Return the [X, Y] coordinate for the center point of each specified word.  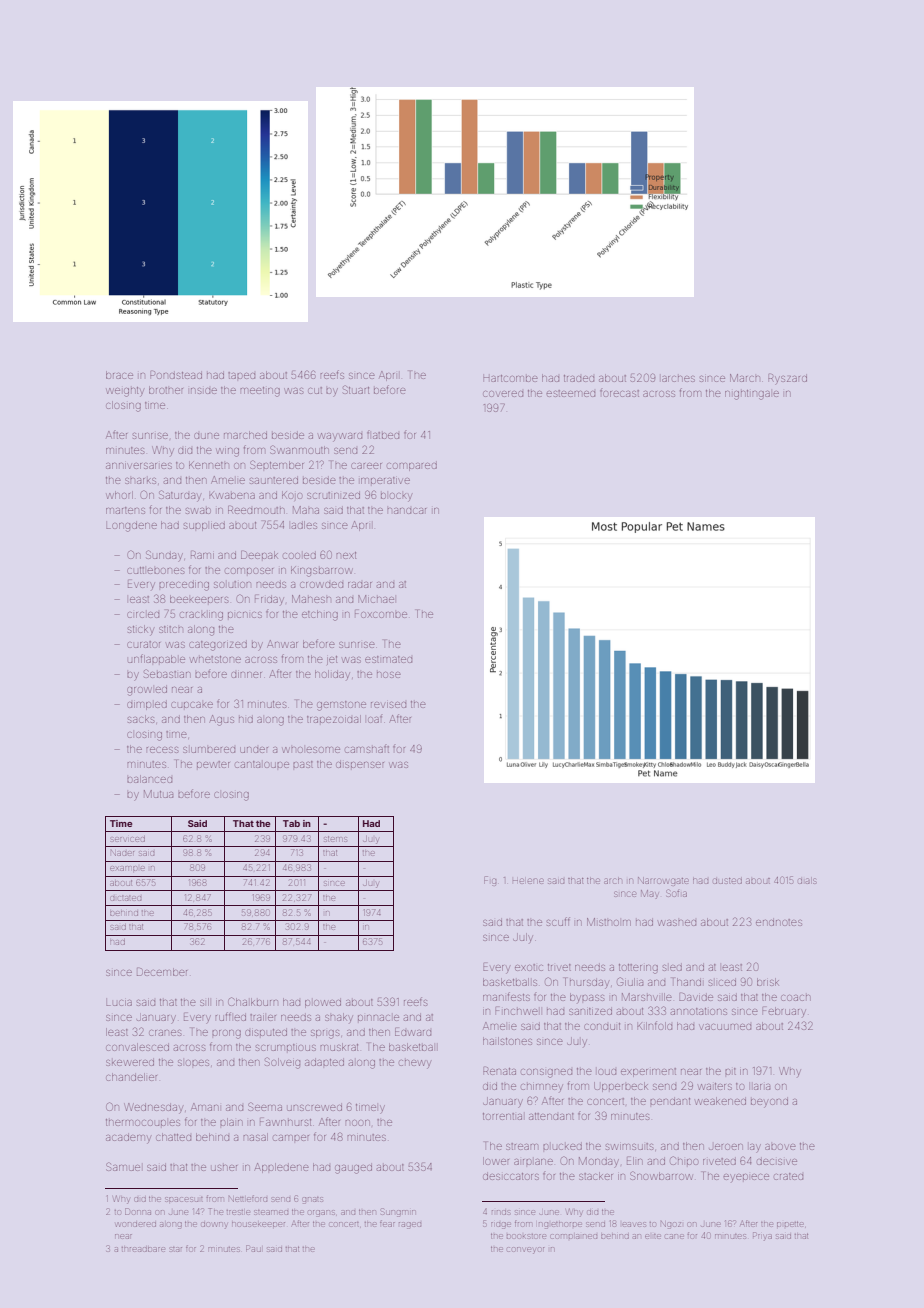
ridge [501, 1225]
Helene [528, 881]
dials [807, 881]
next [346, 555]
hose [389, 675]
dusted [727, 881]
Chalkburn [253, 1001]
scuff [558, 921]
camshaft [367, 749]
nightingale [752, 395]
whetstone [215, 659]
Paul [253, 1248]
